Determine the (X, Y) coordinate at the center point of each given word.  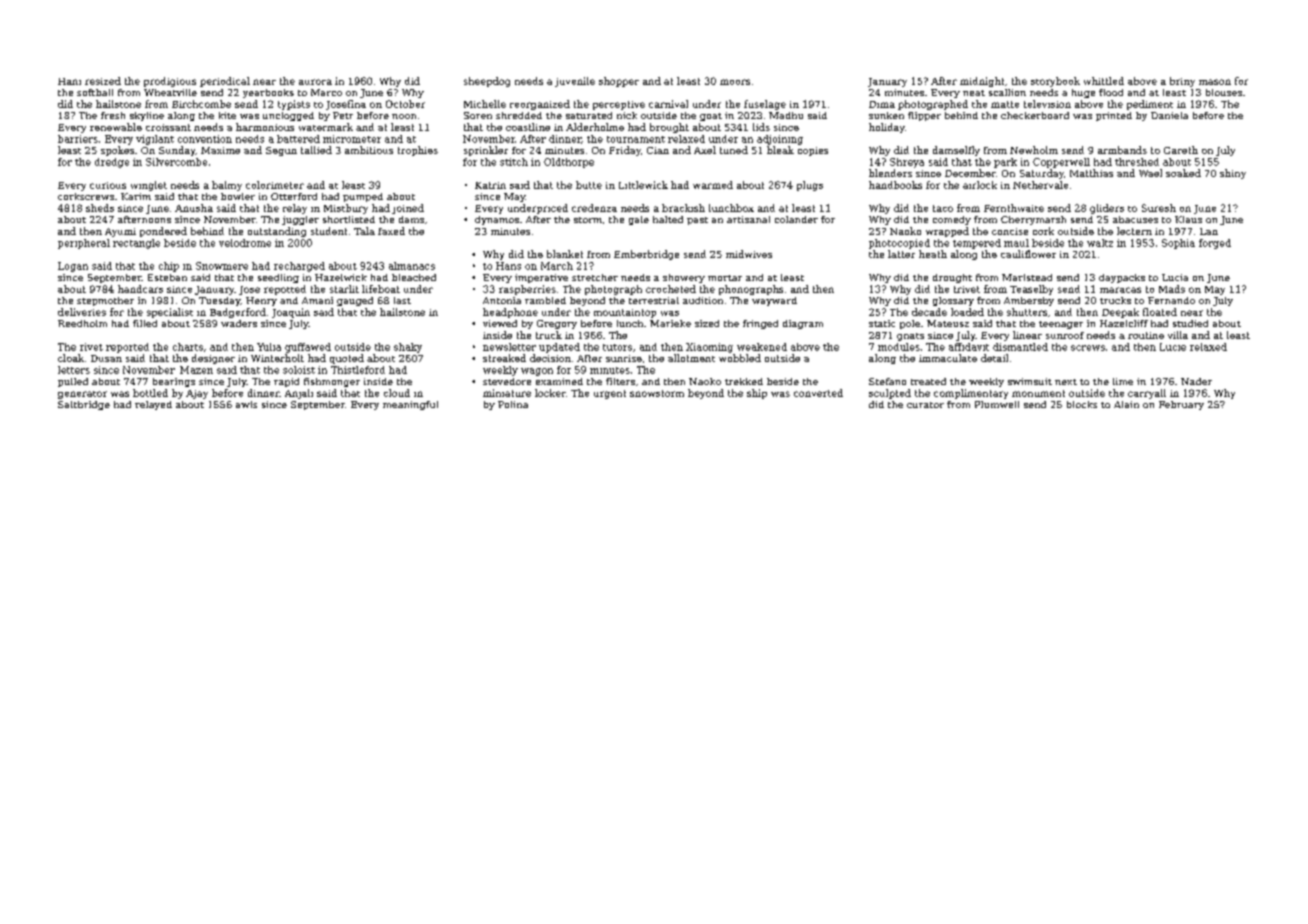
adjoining (780, 140)
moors (735, 82)
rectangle (136, 244)
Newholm (1034, 150)
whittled (1104, 81)
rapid (286, 382)
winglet (149, 186)
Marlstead (1027, 277)
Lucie (1173, 347)
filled (145, 323)
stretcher (595, 277)
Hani (69, 81)
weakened (762, 347)
